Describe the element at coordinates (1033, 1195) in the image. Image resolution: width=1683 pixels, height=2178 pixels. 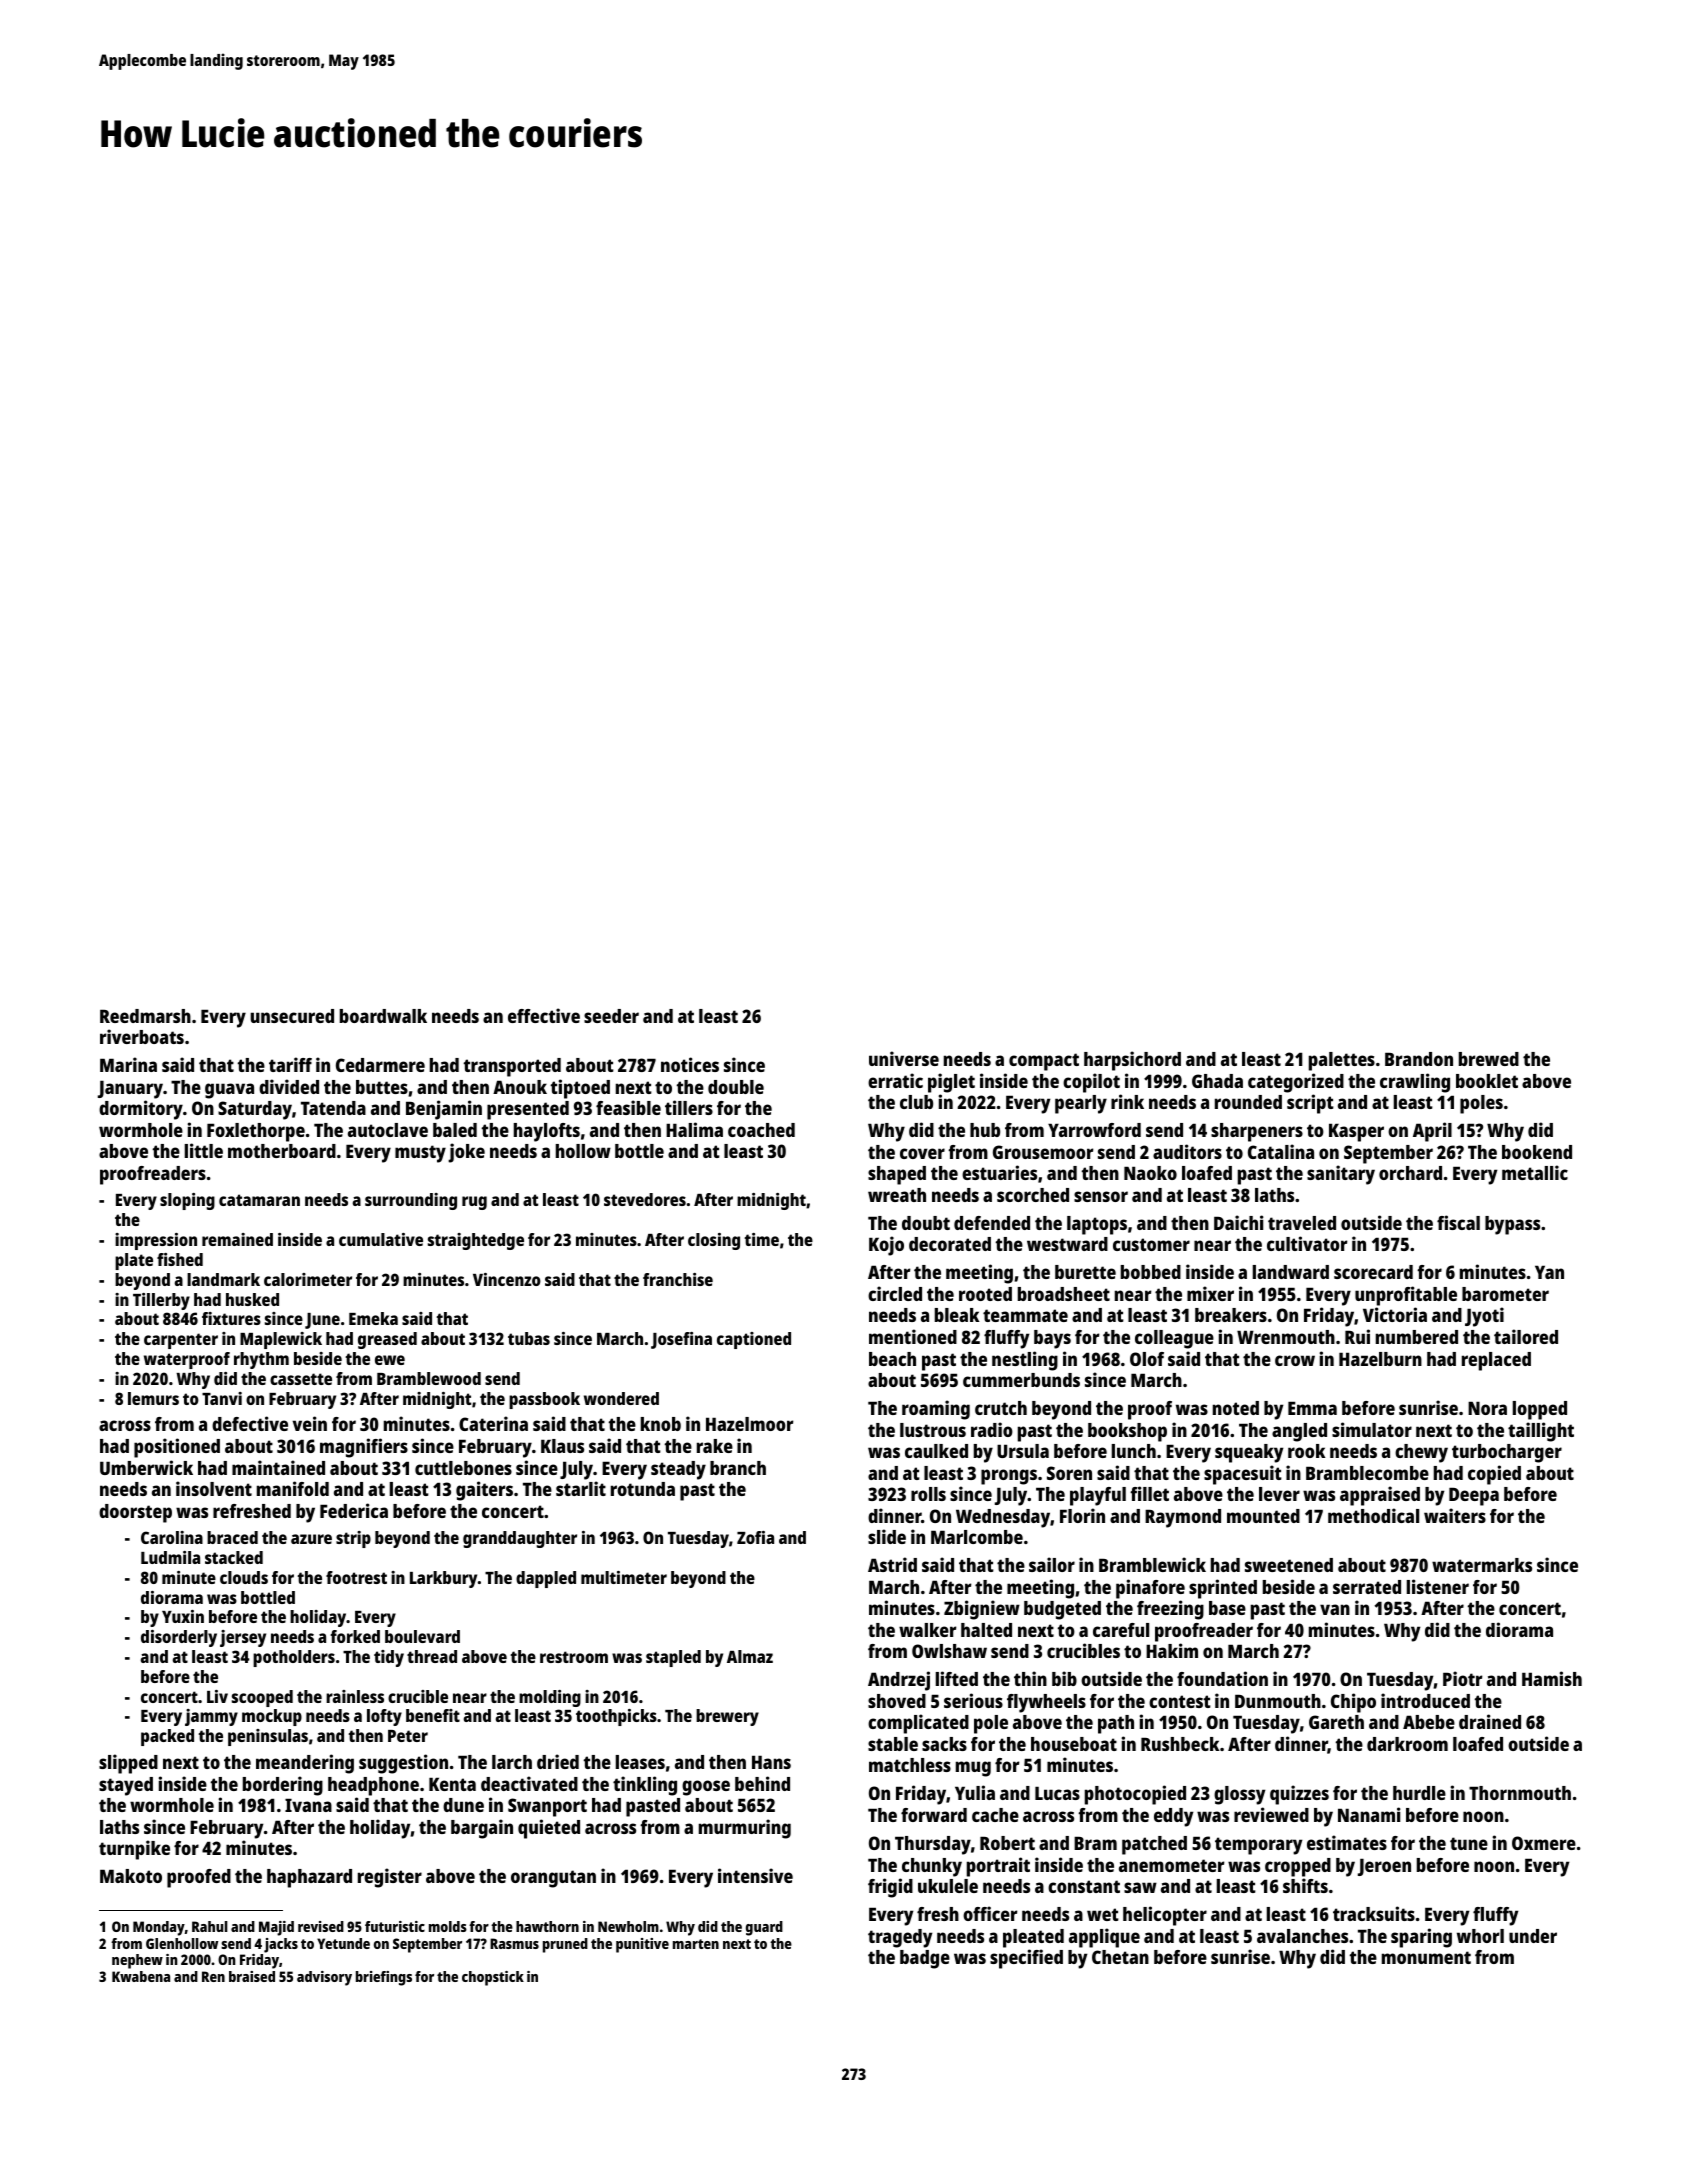
I see `scorched` at that location.
